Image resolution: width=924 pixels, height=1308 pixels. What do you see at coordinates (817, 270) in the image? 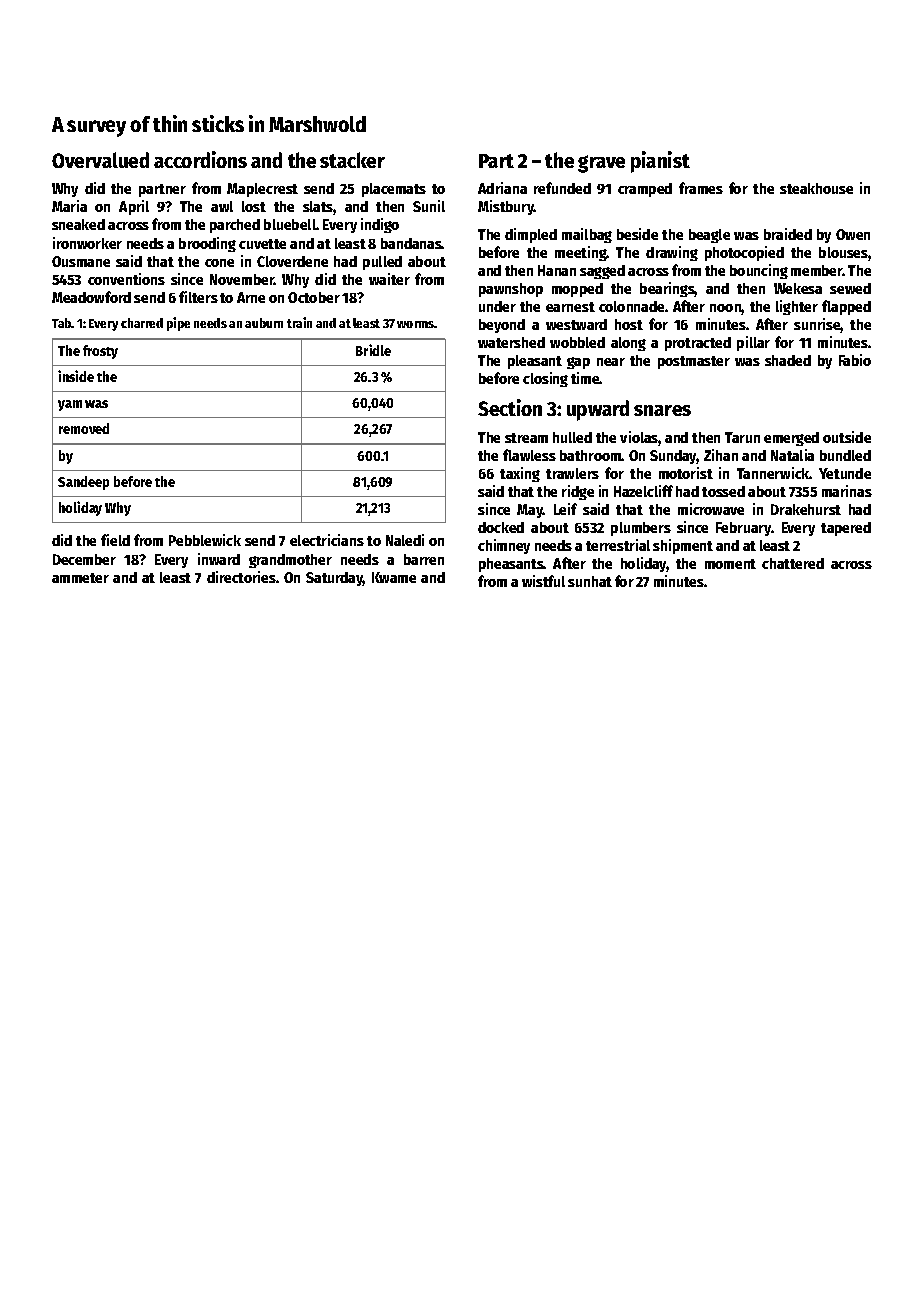
I see `member` at bounding box center [817, 270].
